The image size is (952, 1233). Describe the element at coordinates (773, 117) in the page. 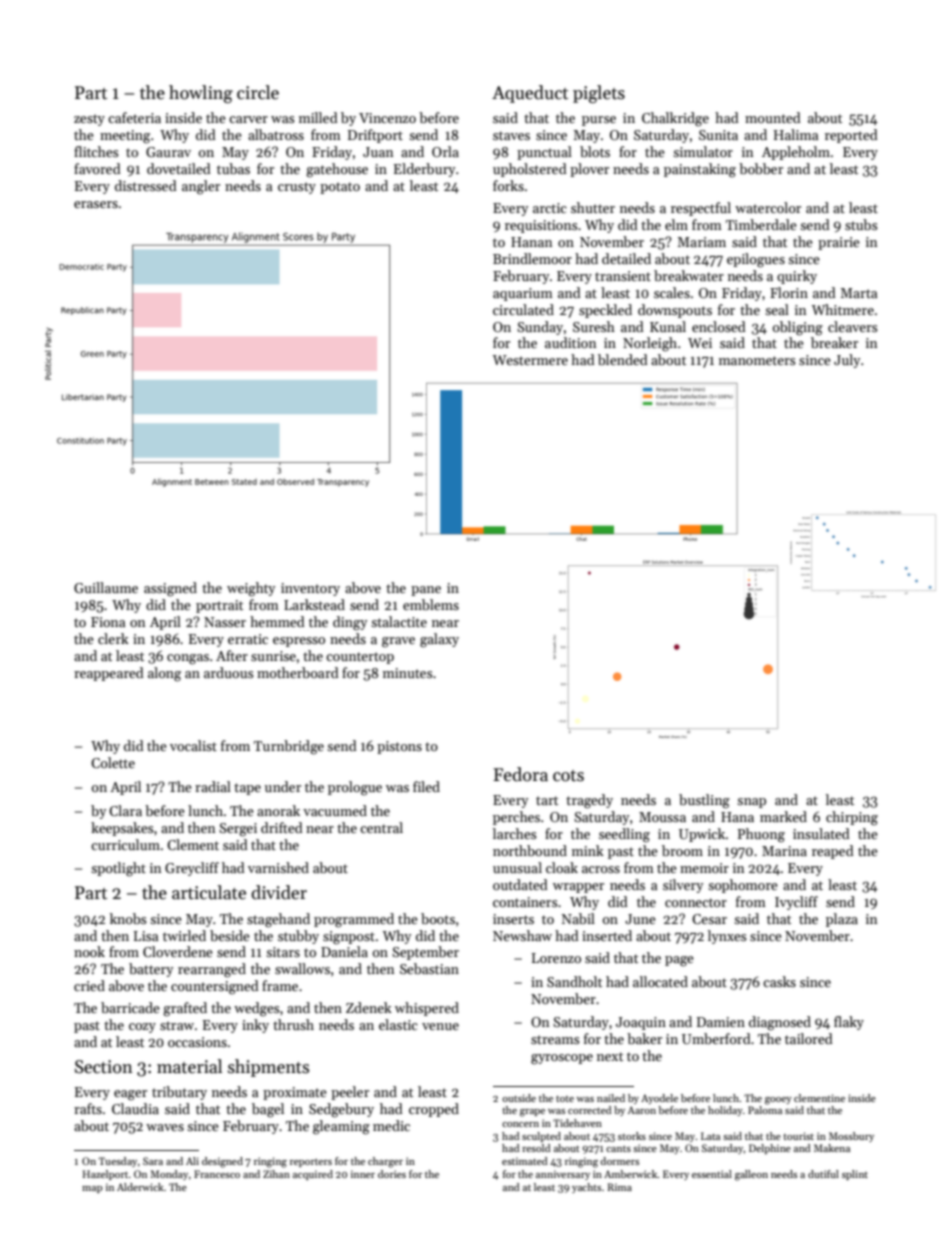

I see `mounted` at that location.
